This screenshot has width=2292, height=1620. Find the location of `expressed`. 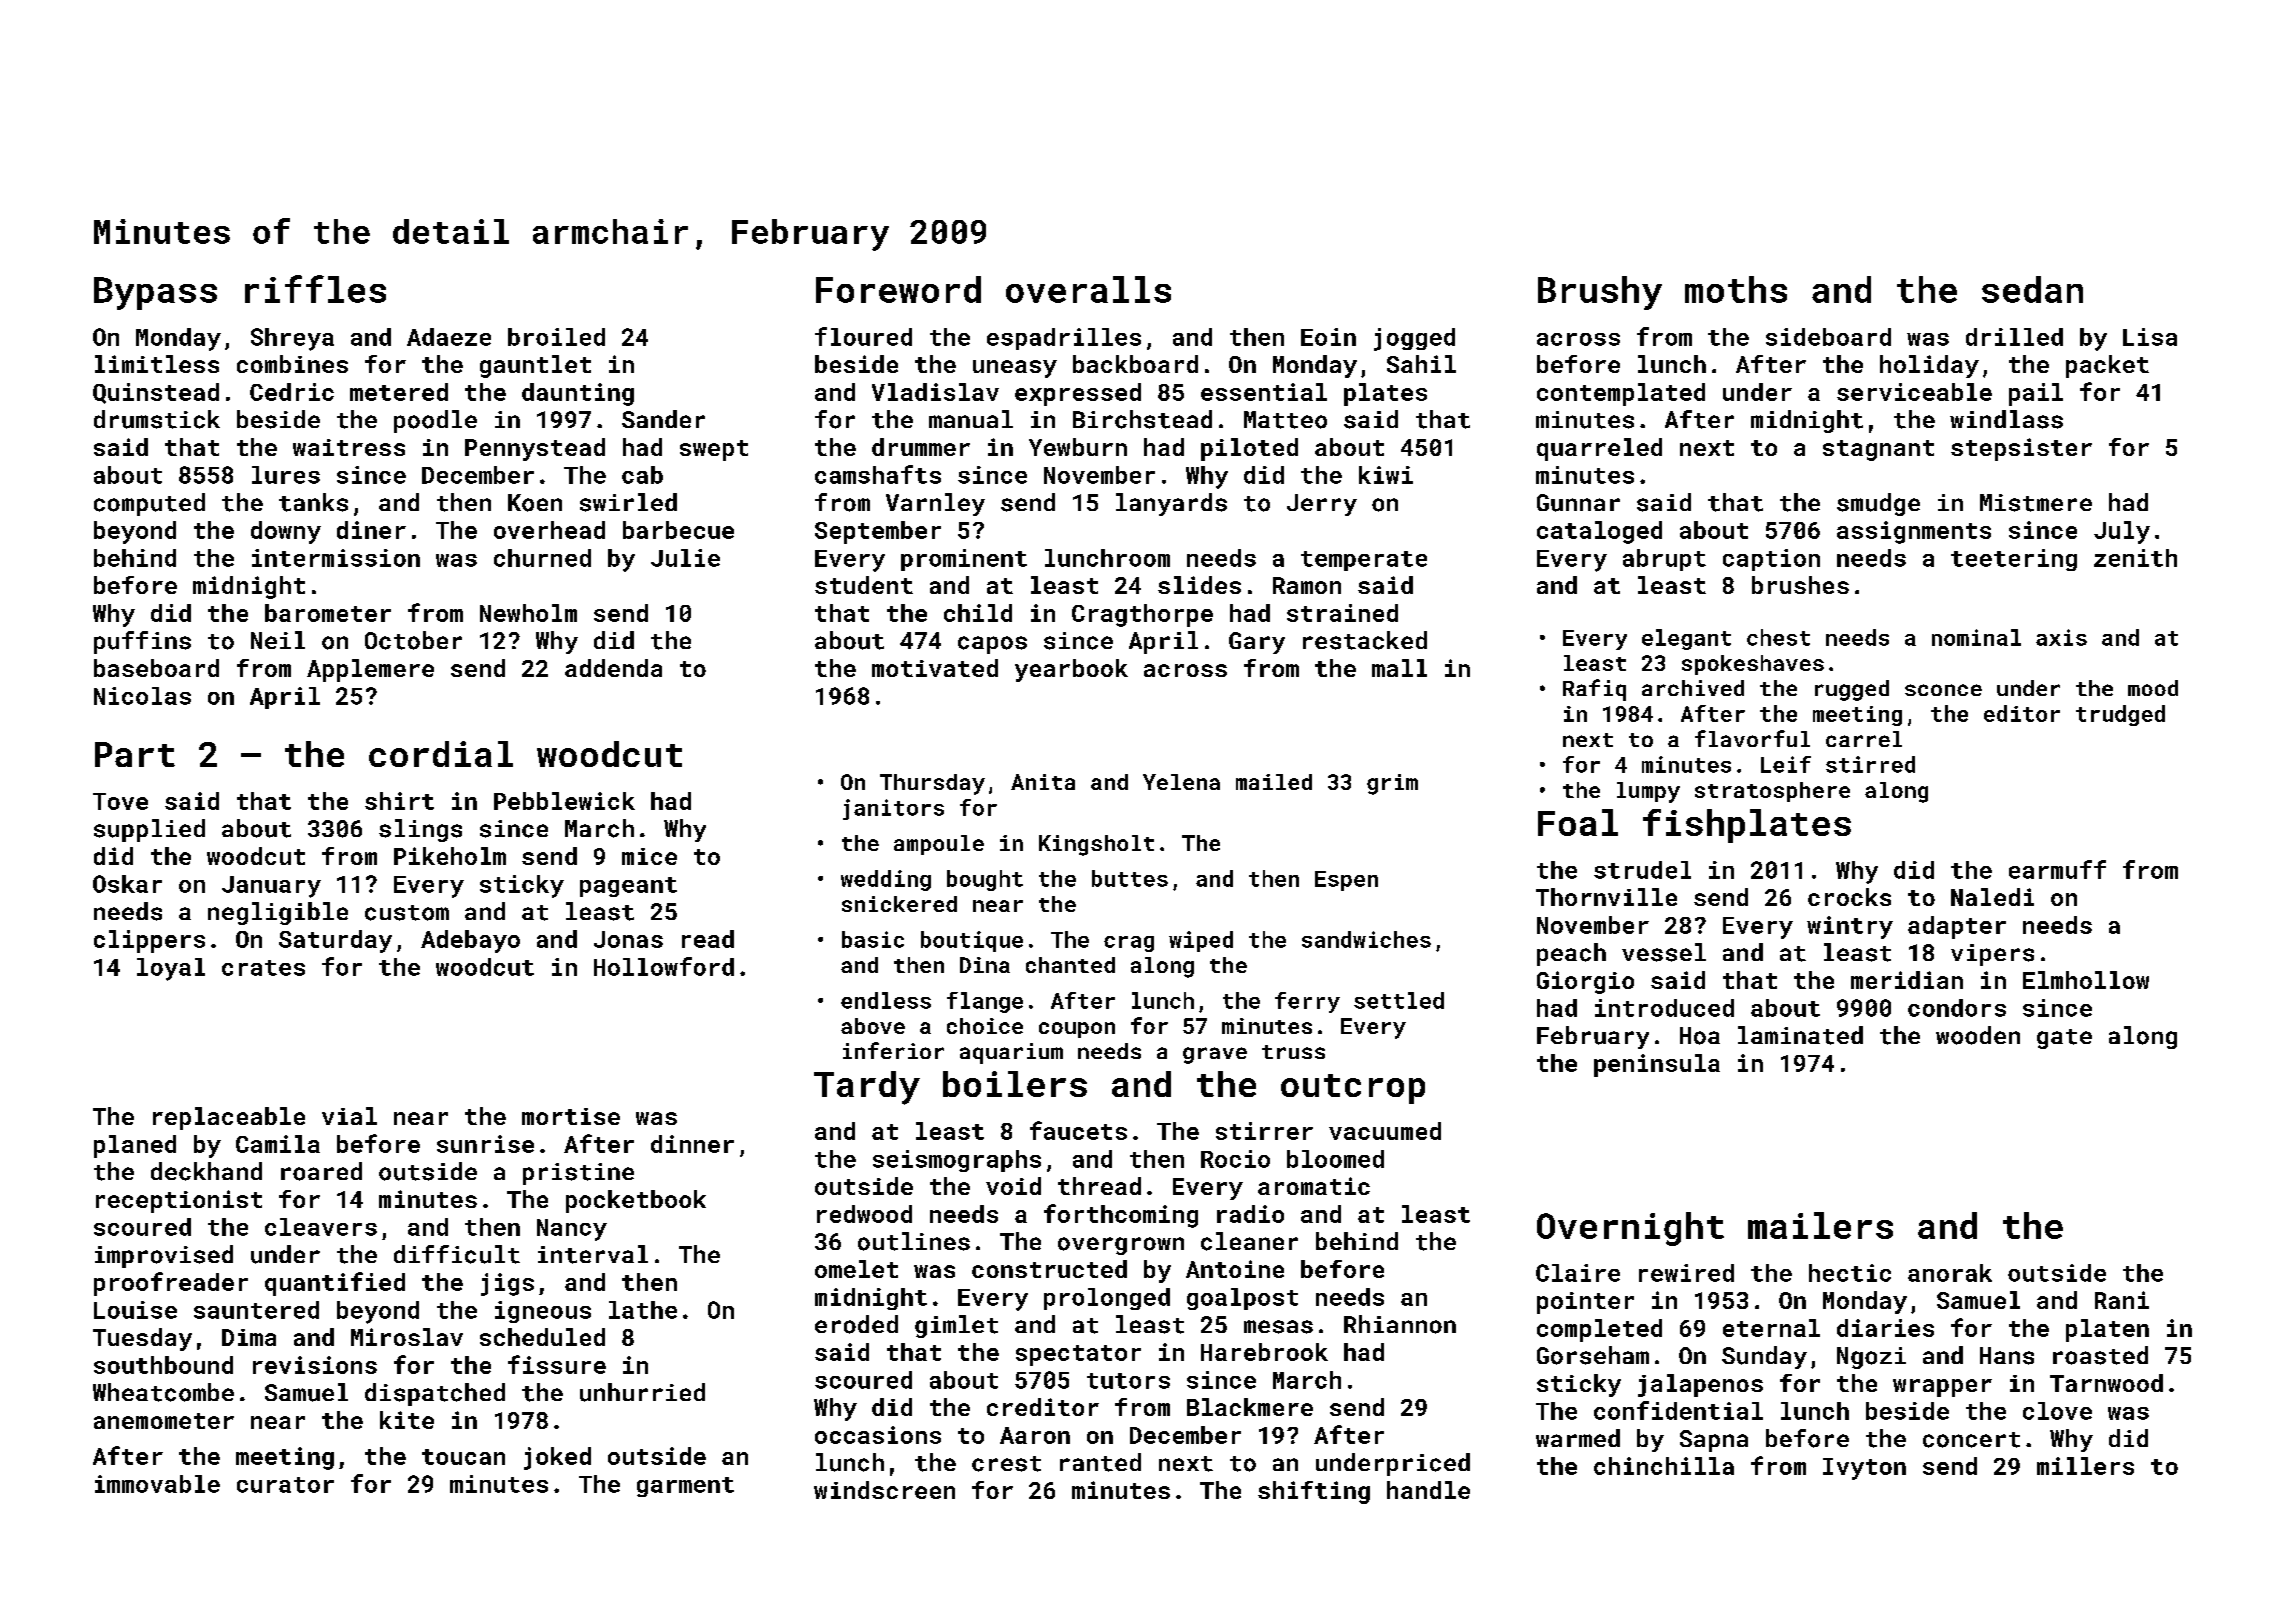

expressed is located at coordinates (1078, 394).
